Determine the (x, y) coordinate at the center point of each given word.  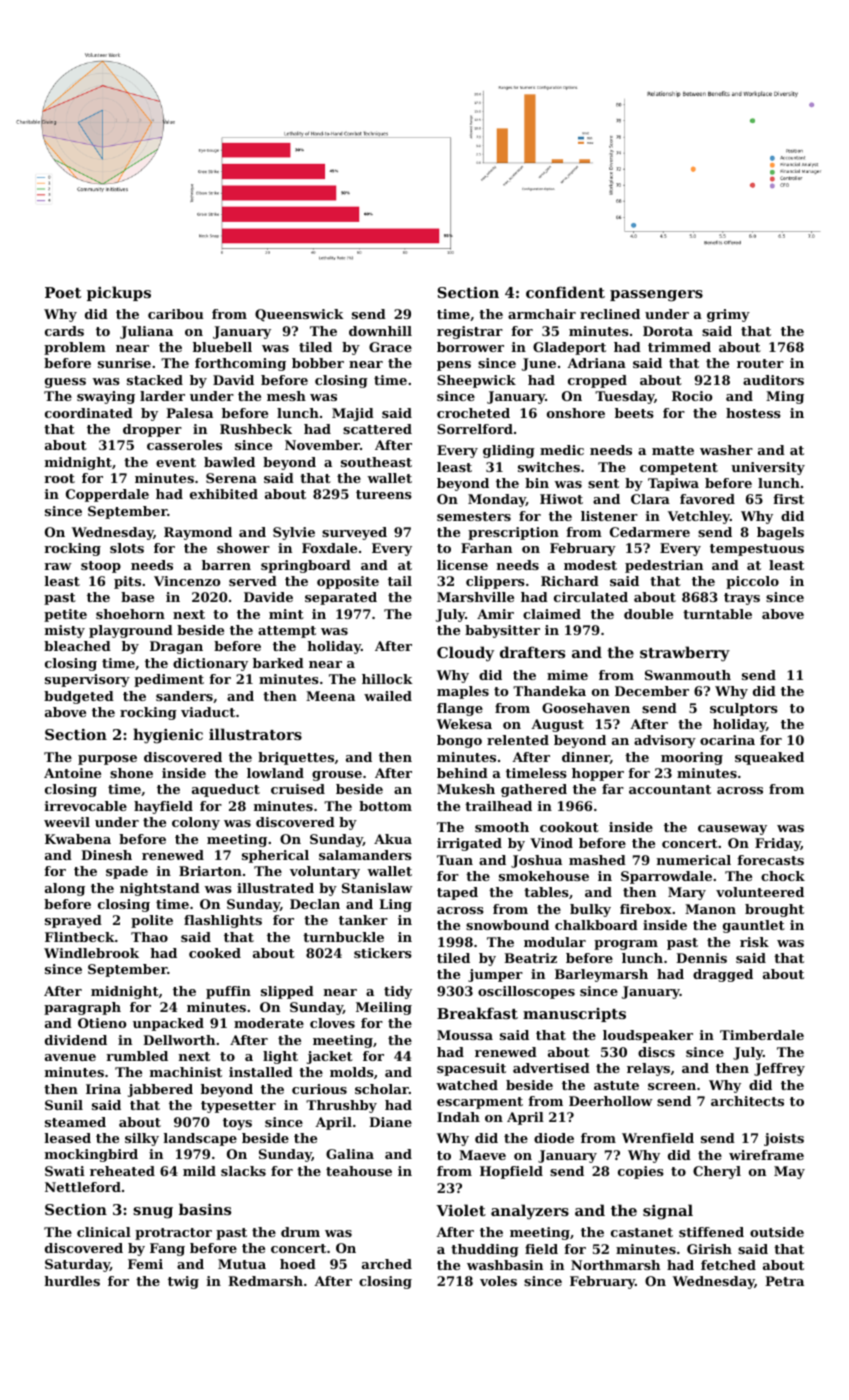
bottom (385, 806)
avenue (70, 1057)
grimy (728, 315)
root (59, 478)
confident (565, 292)
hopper (598, 774)
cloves (332, 1023)
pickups (119, 293)
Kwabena (78, 839)
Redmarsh (265, 1281)
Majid (353, 414)
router (760, 363)
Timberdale (762, 1035)
